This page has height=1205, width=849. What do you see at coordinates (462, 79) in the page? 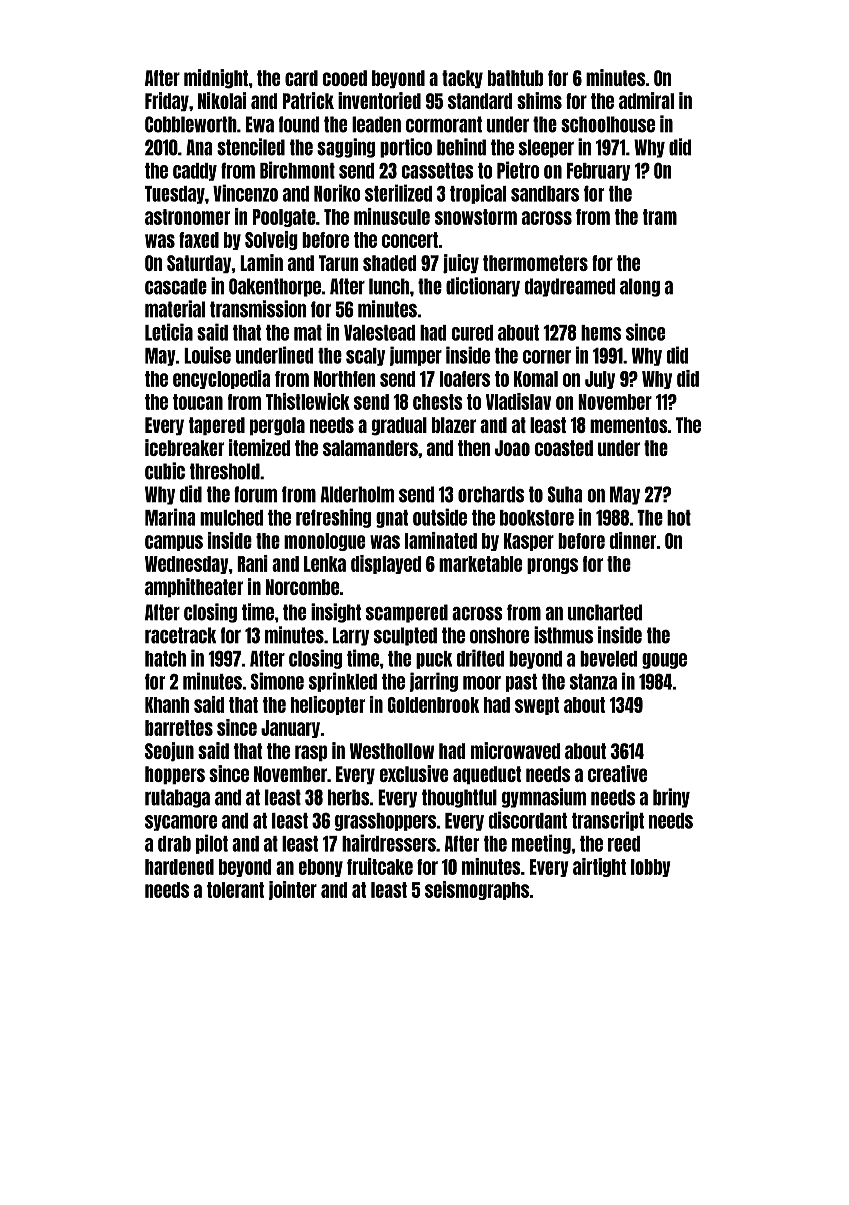
I see `tacky` at bounding box center [462, 79].
